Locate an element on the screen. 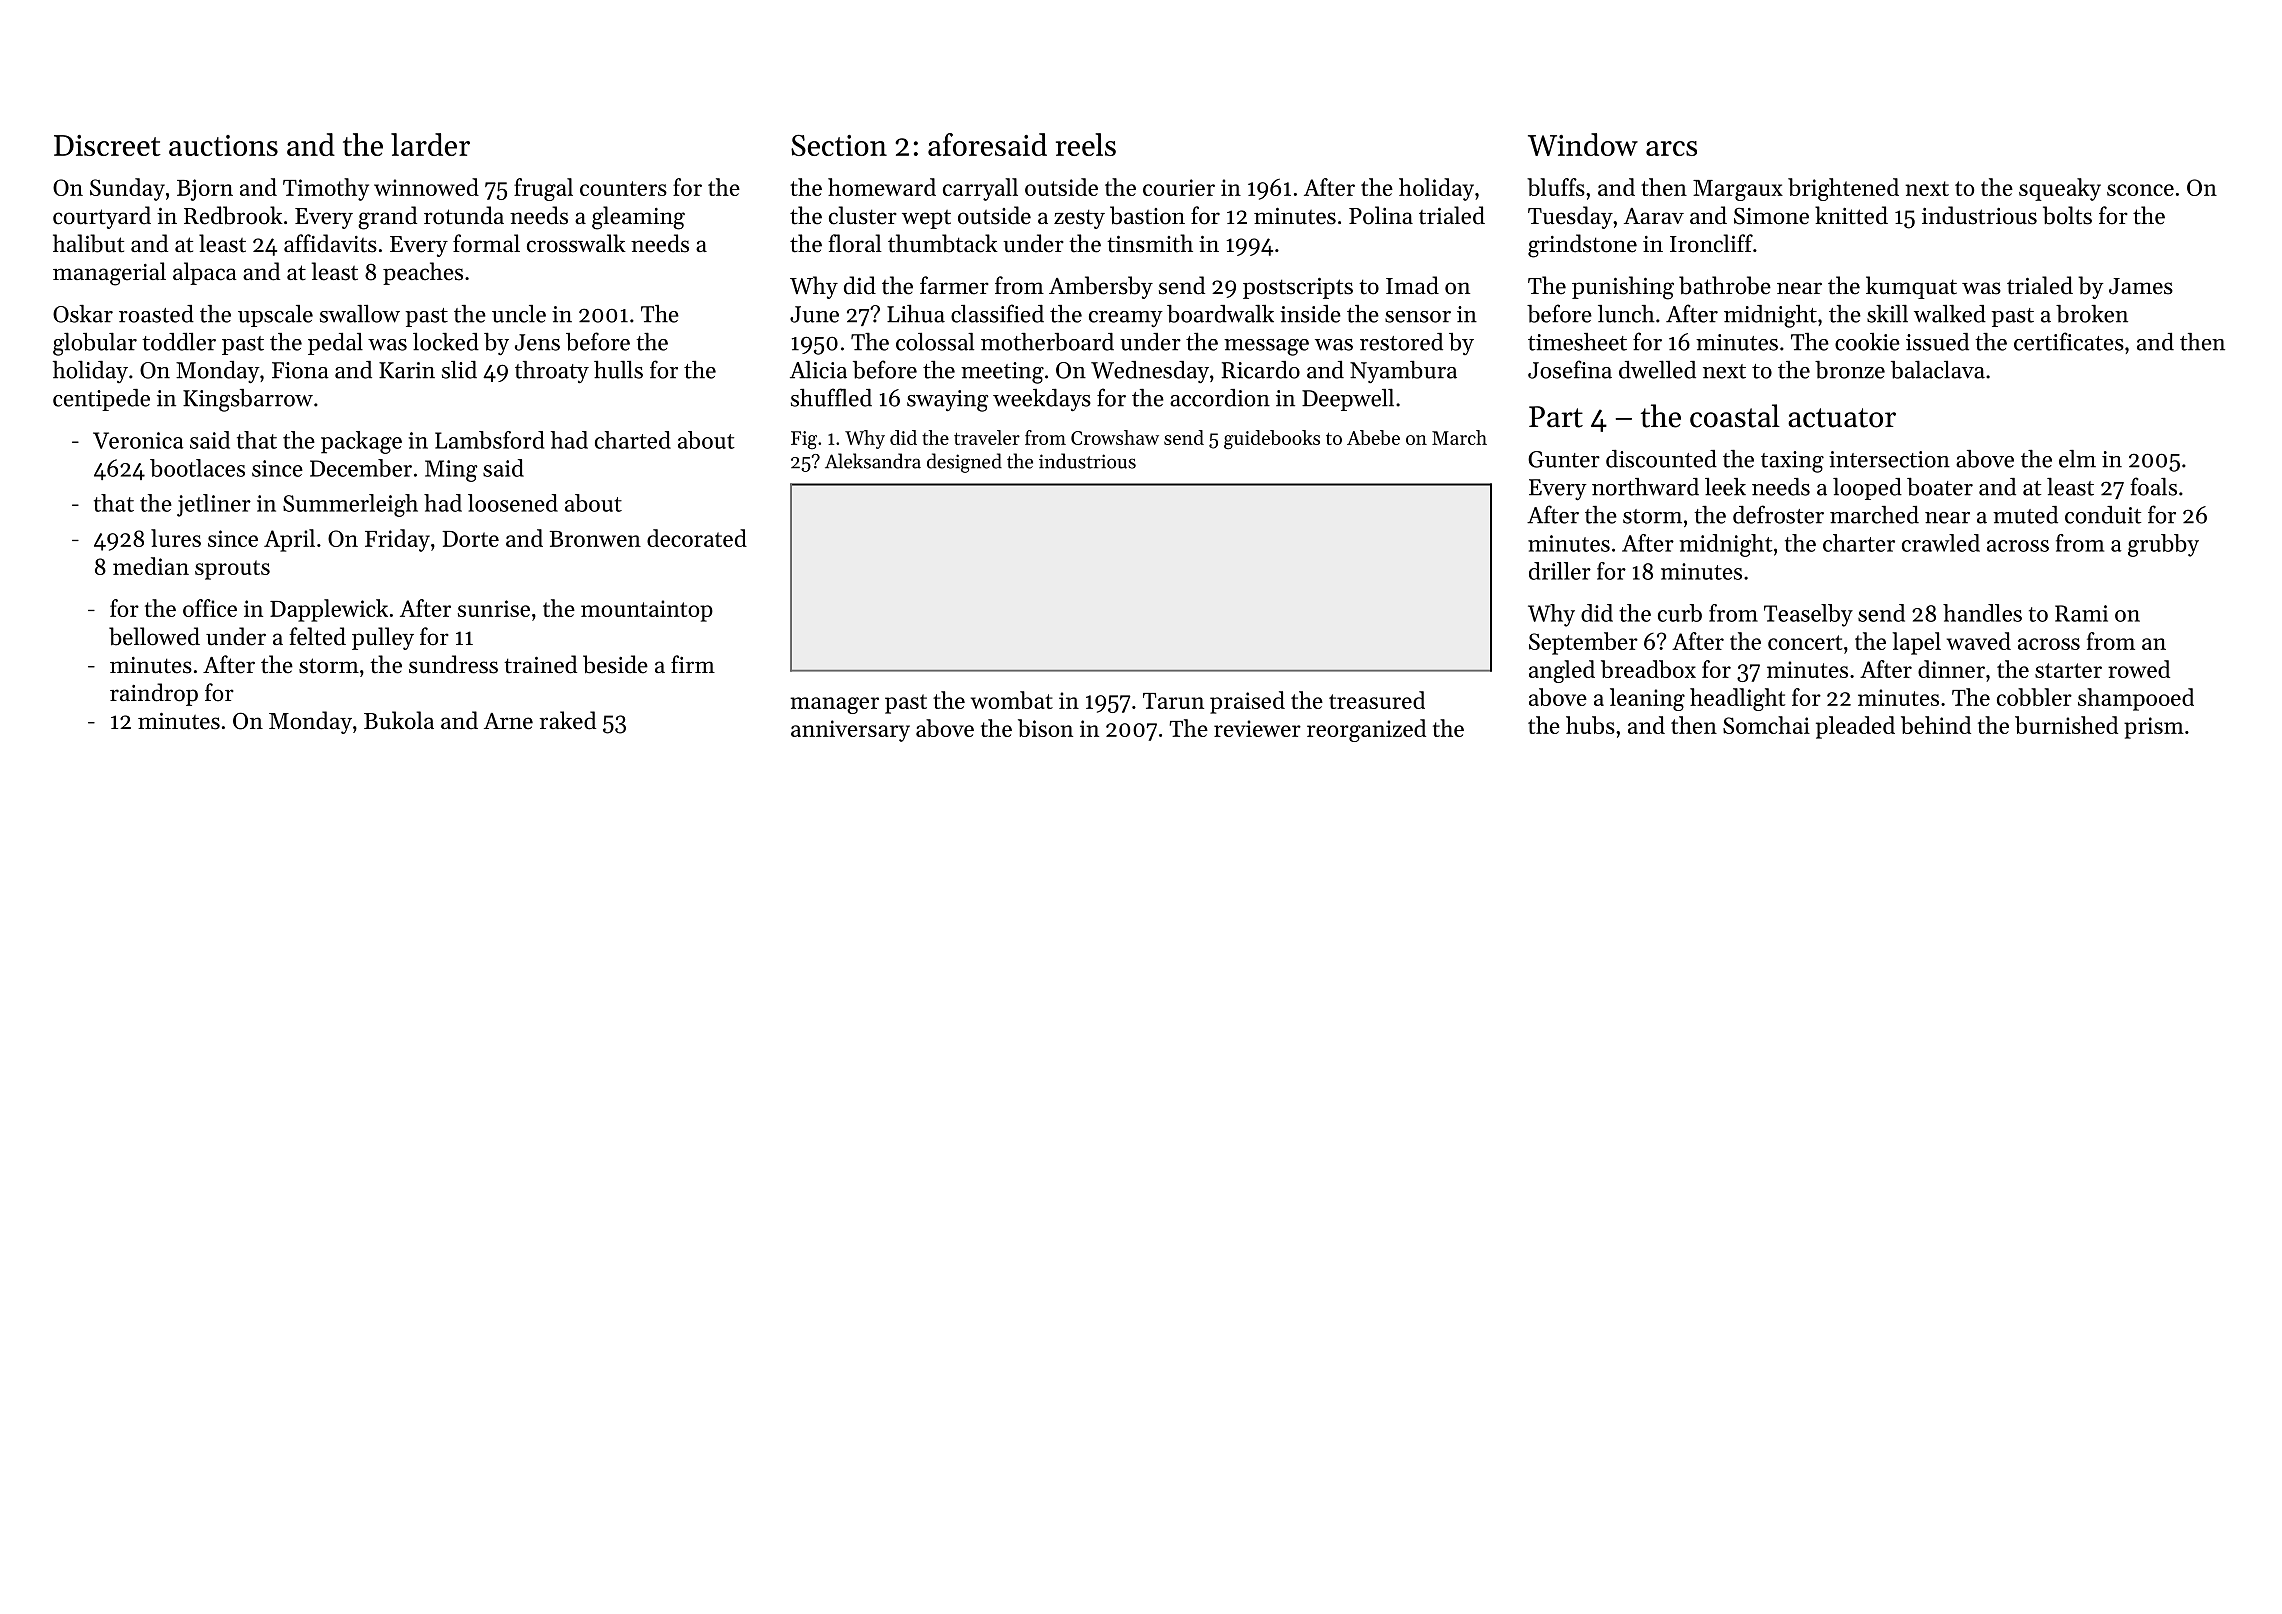  squeaky is located at coordinates (2060, 189).
